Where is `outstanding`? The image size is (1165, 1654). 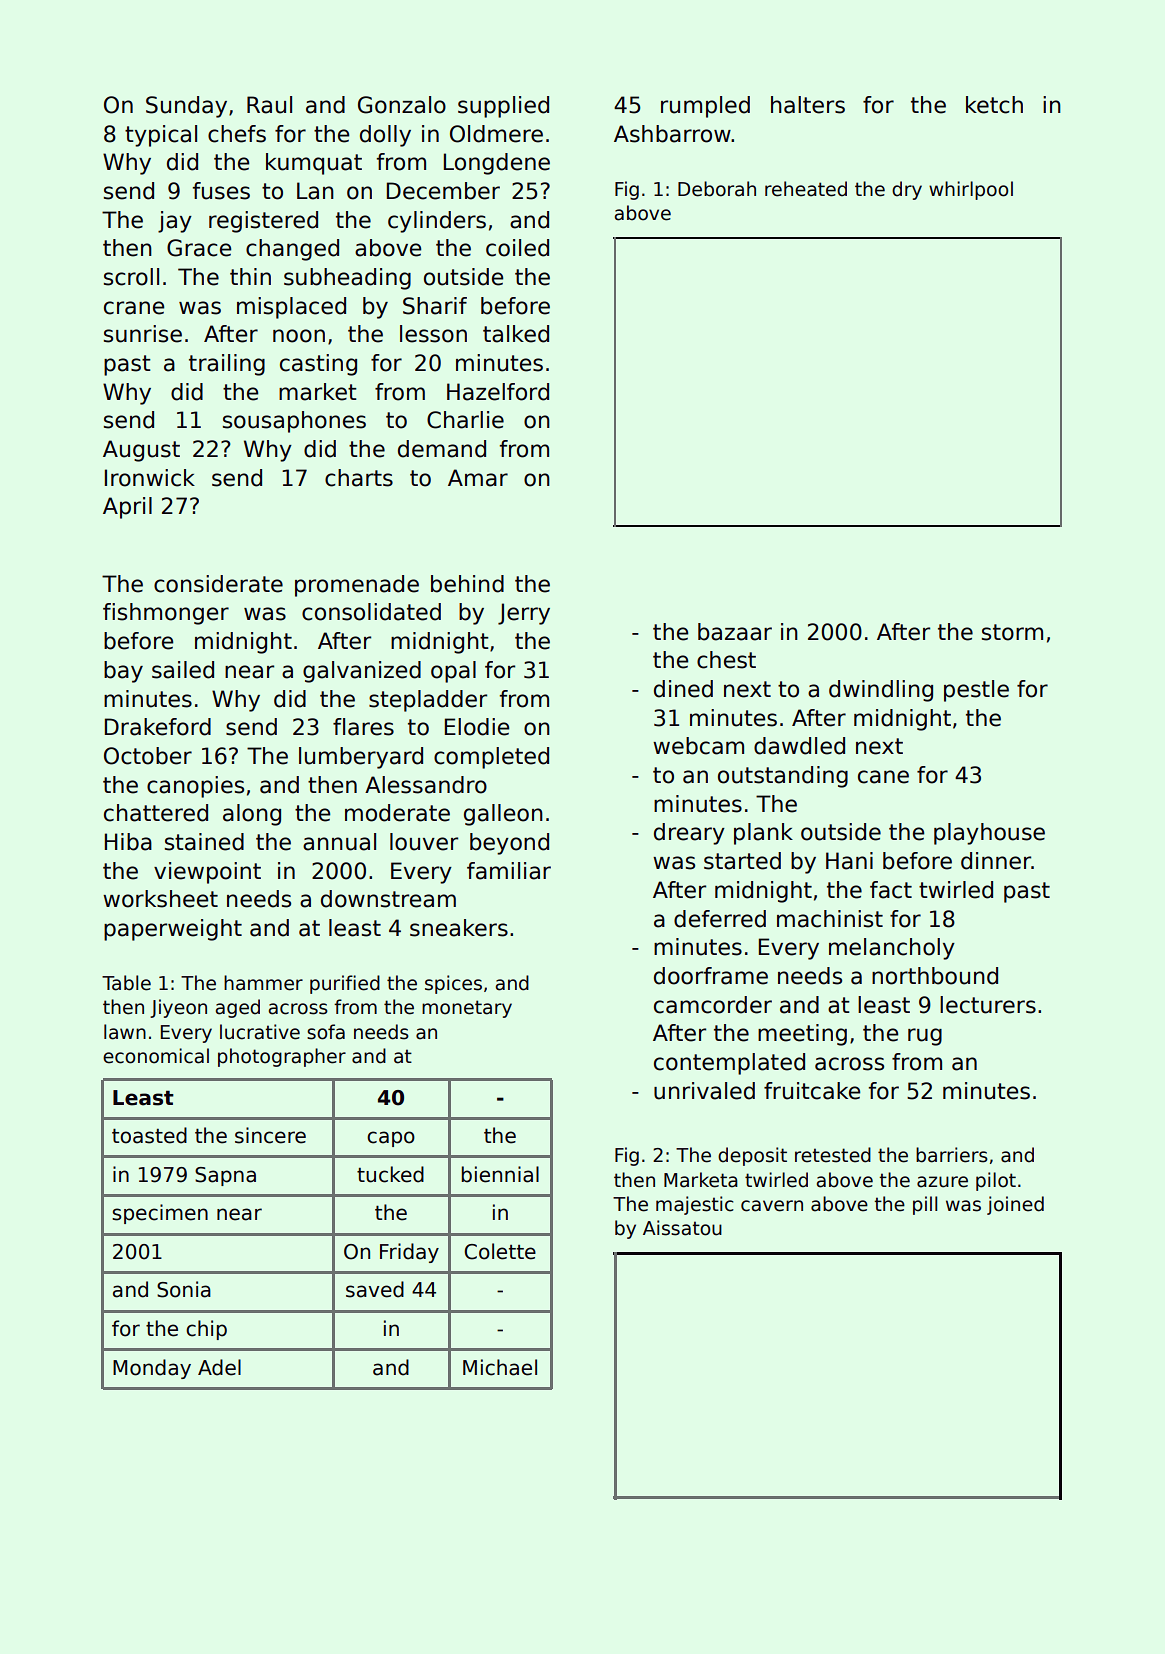 outstanding is located at coordinates (783, 777).
